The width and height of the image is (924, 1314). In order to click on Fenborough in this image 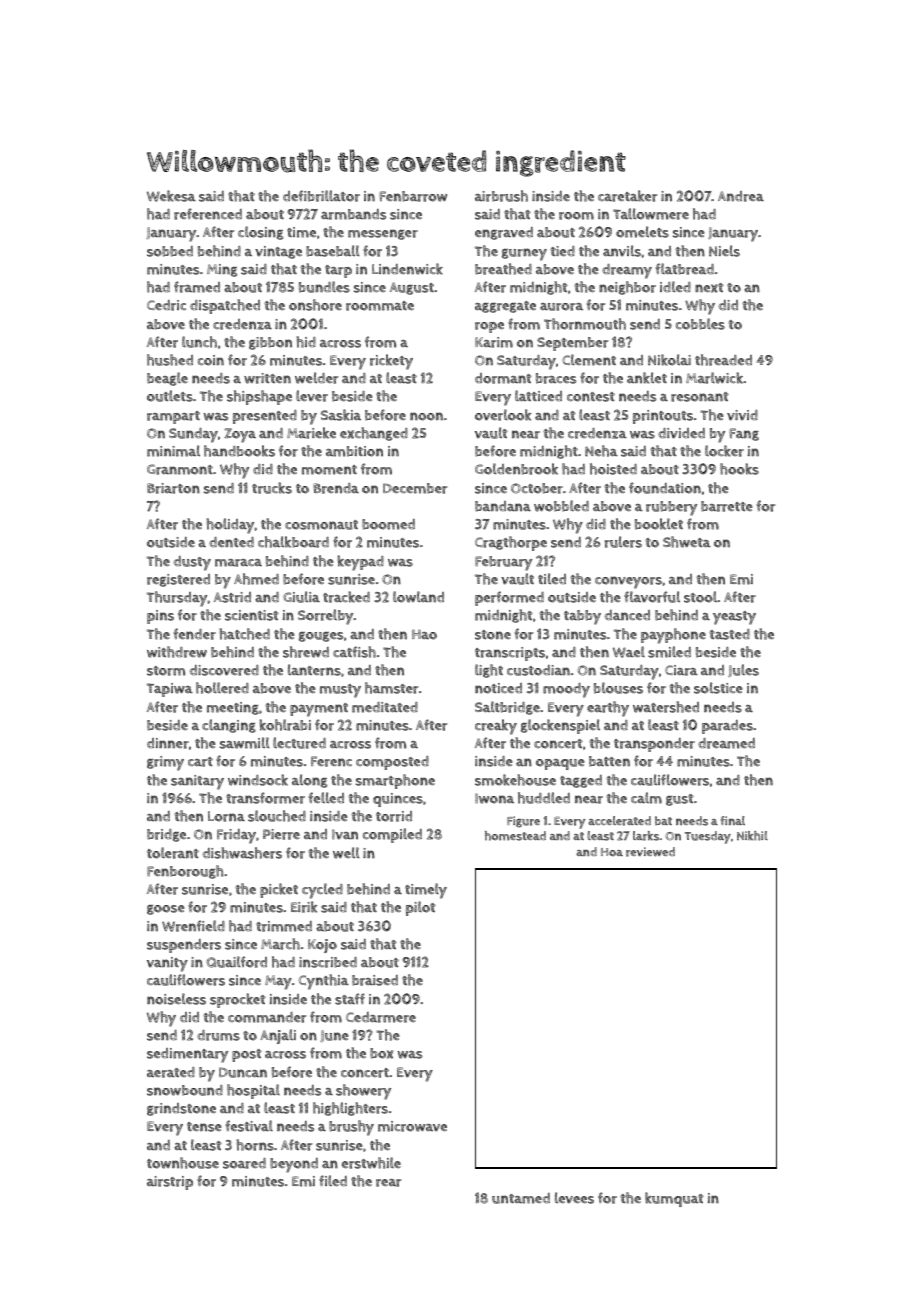, I will do `click(185, 872)`.
